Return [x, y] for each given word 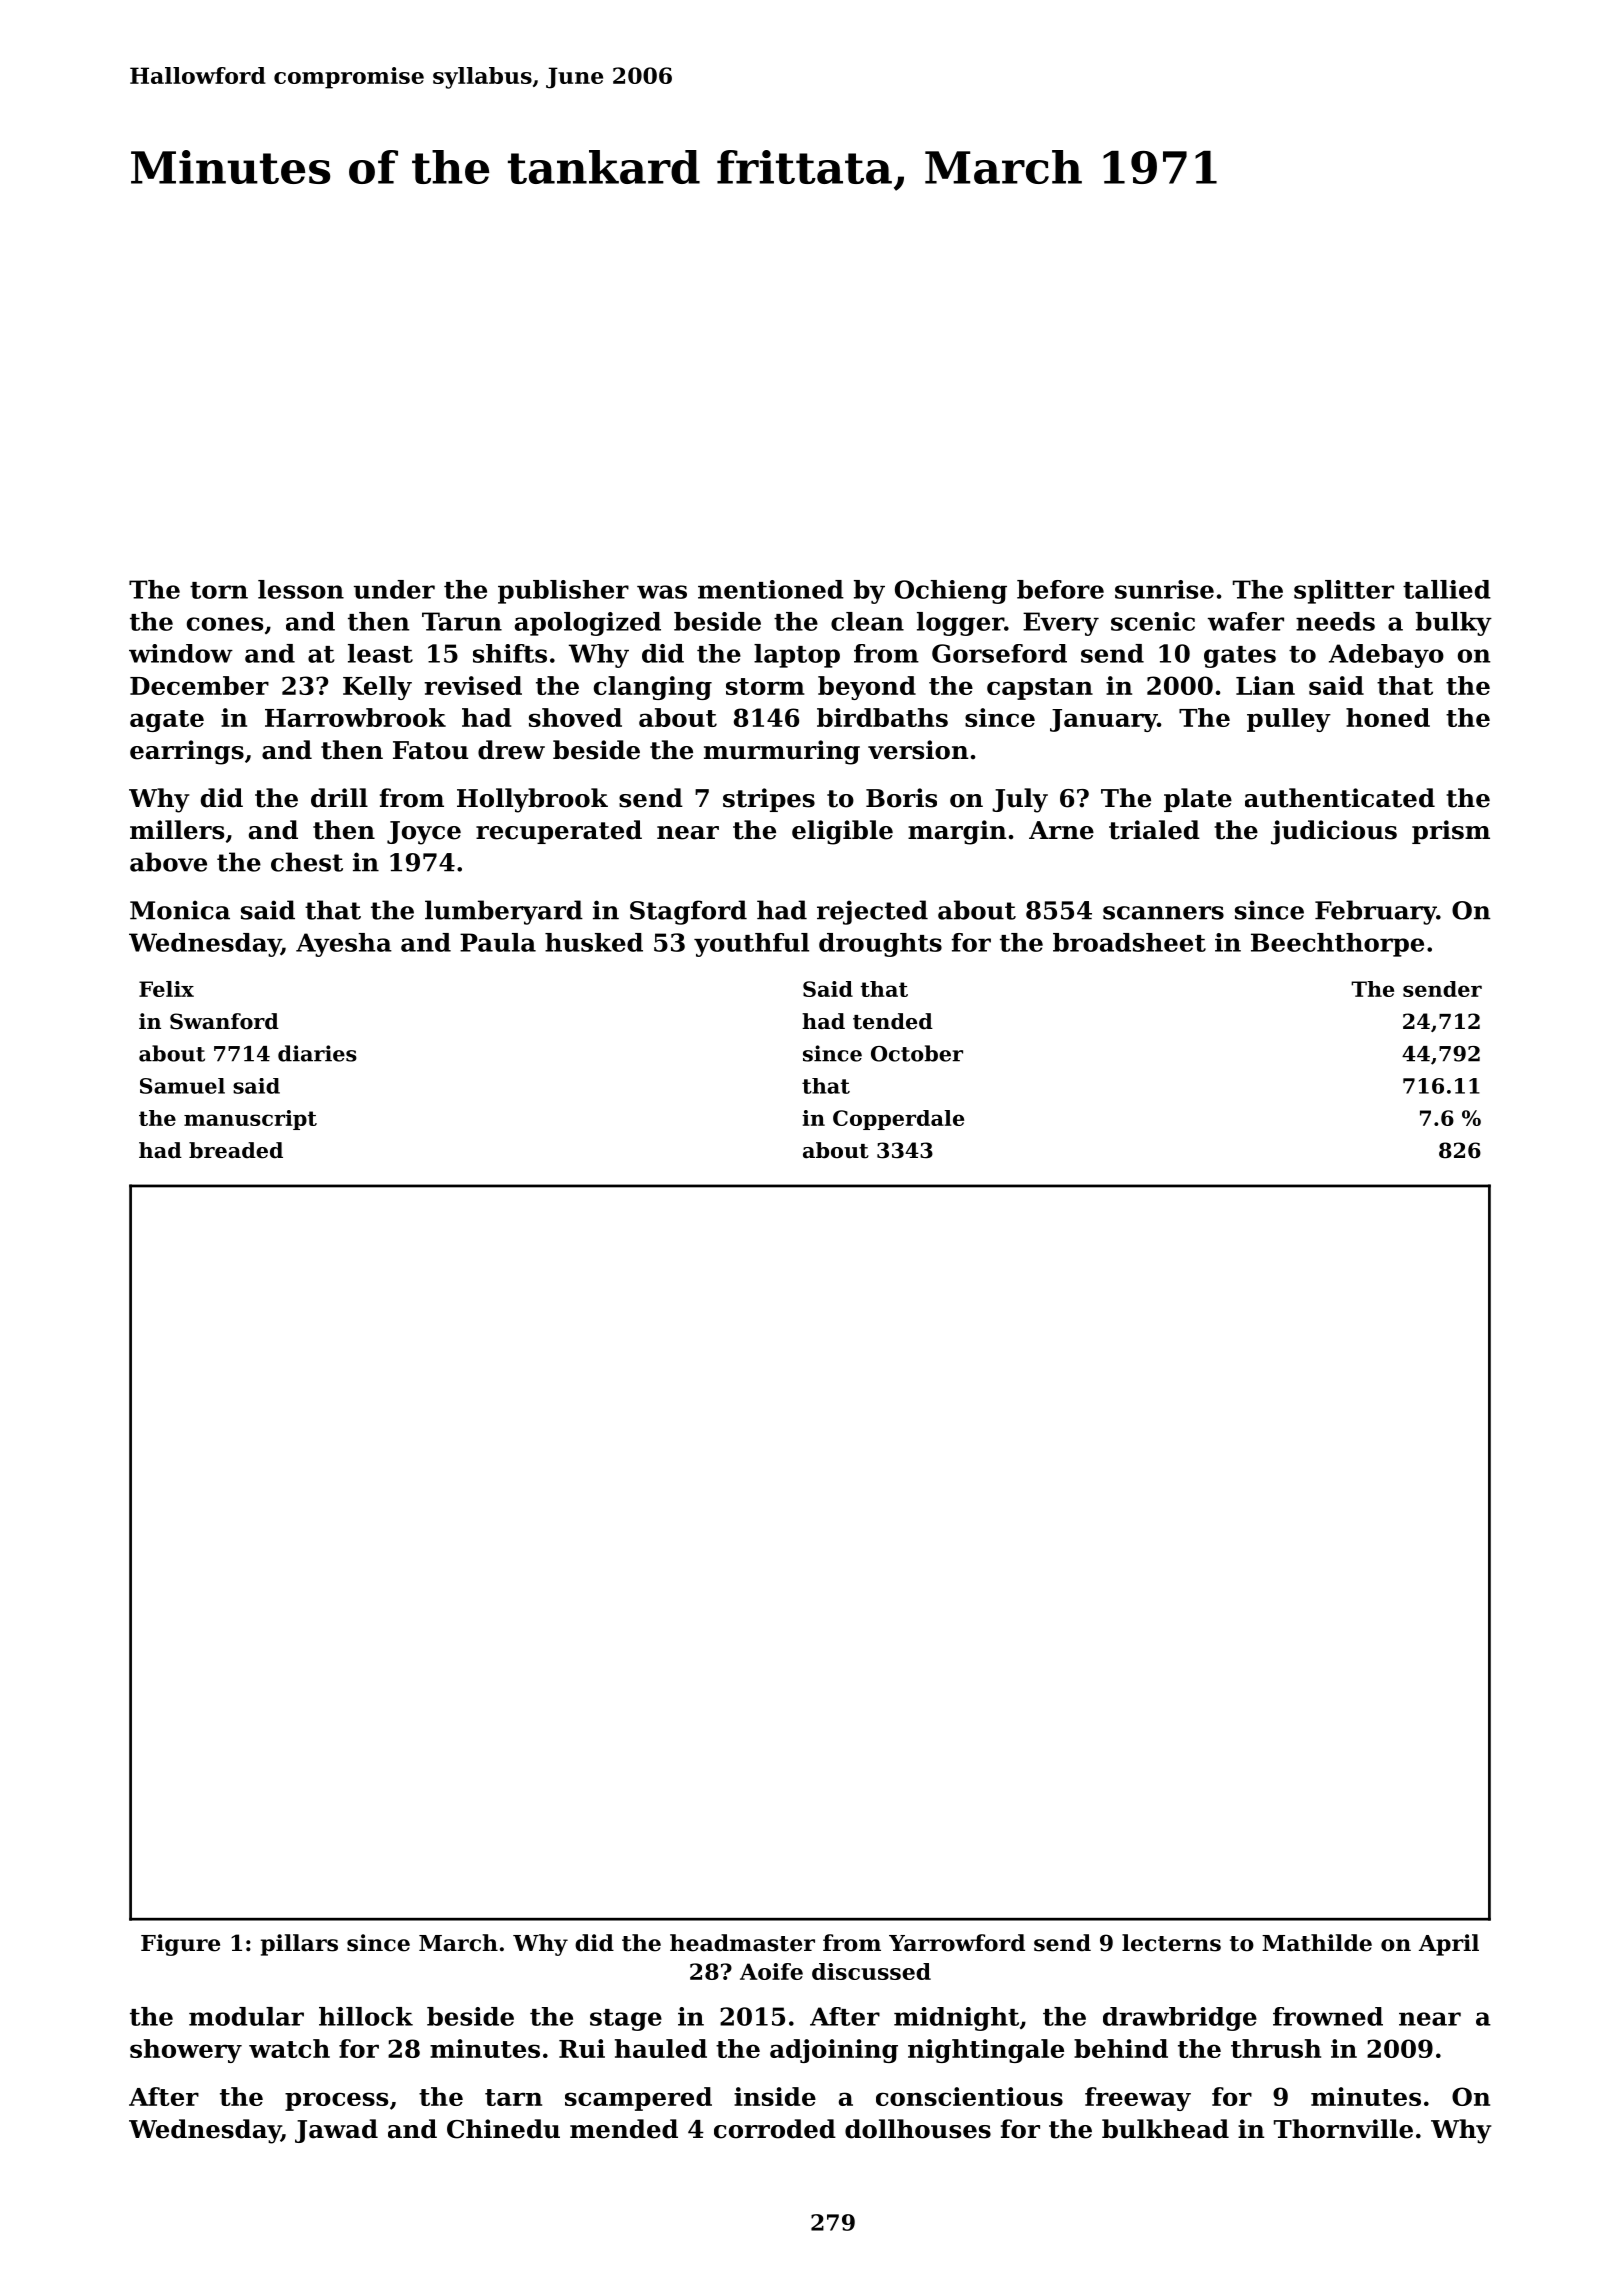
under [394, 589]
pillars [299, 1945]
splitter [1344, 592]
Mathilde [1317, 1943]
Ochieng [951, 592]
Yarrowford [957, 1943]
